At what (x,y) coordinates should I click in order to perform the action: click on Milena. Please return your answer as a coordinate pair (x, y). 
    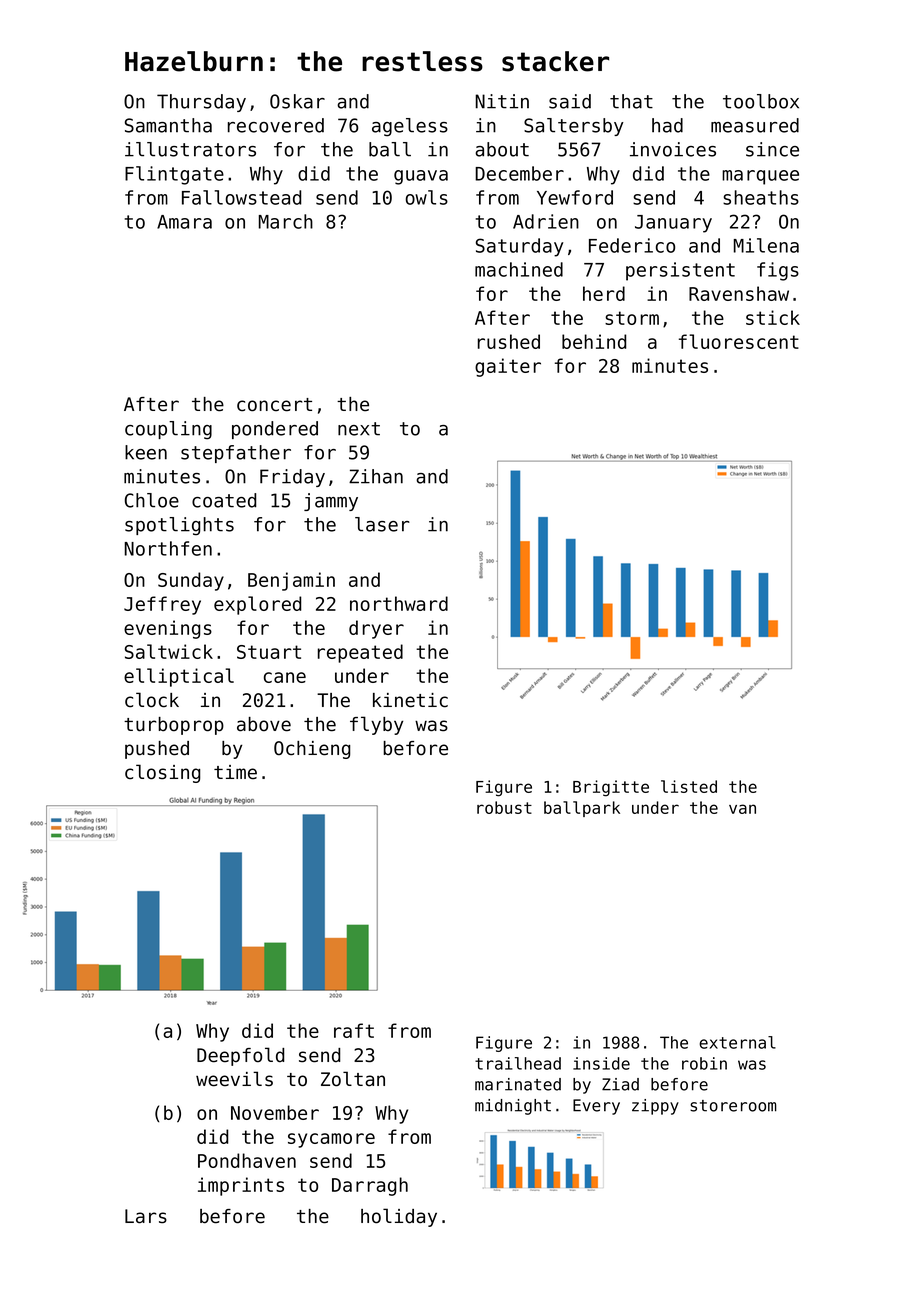
    Looking at the image, I should click on (766, 245).
